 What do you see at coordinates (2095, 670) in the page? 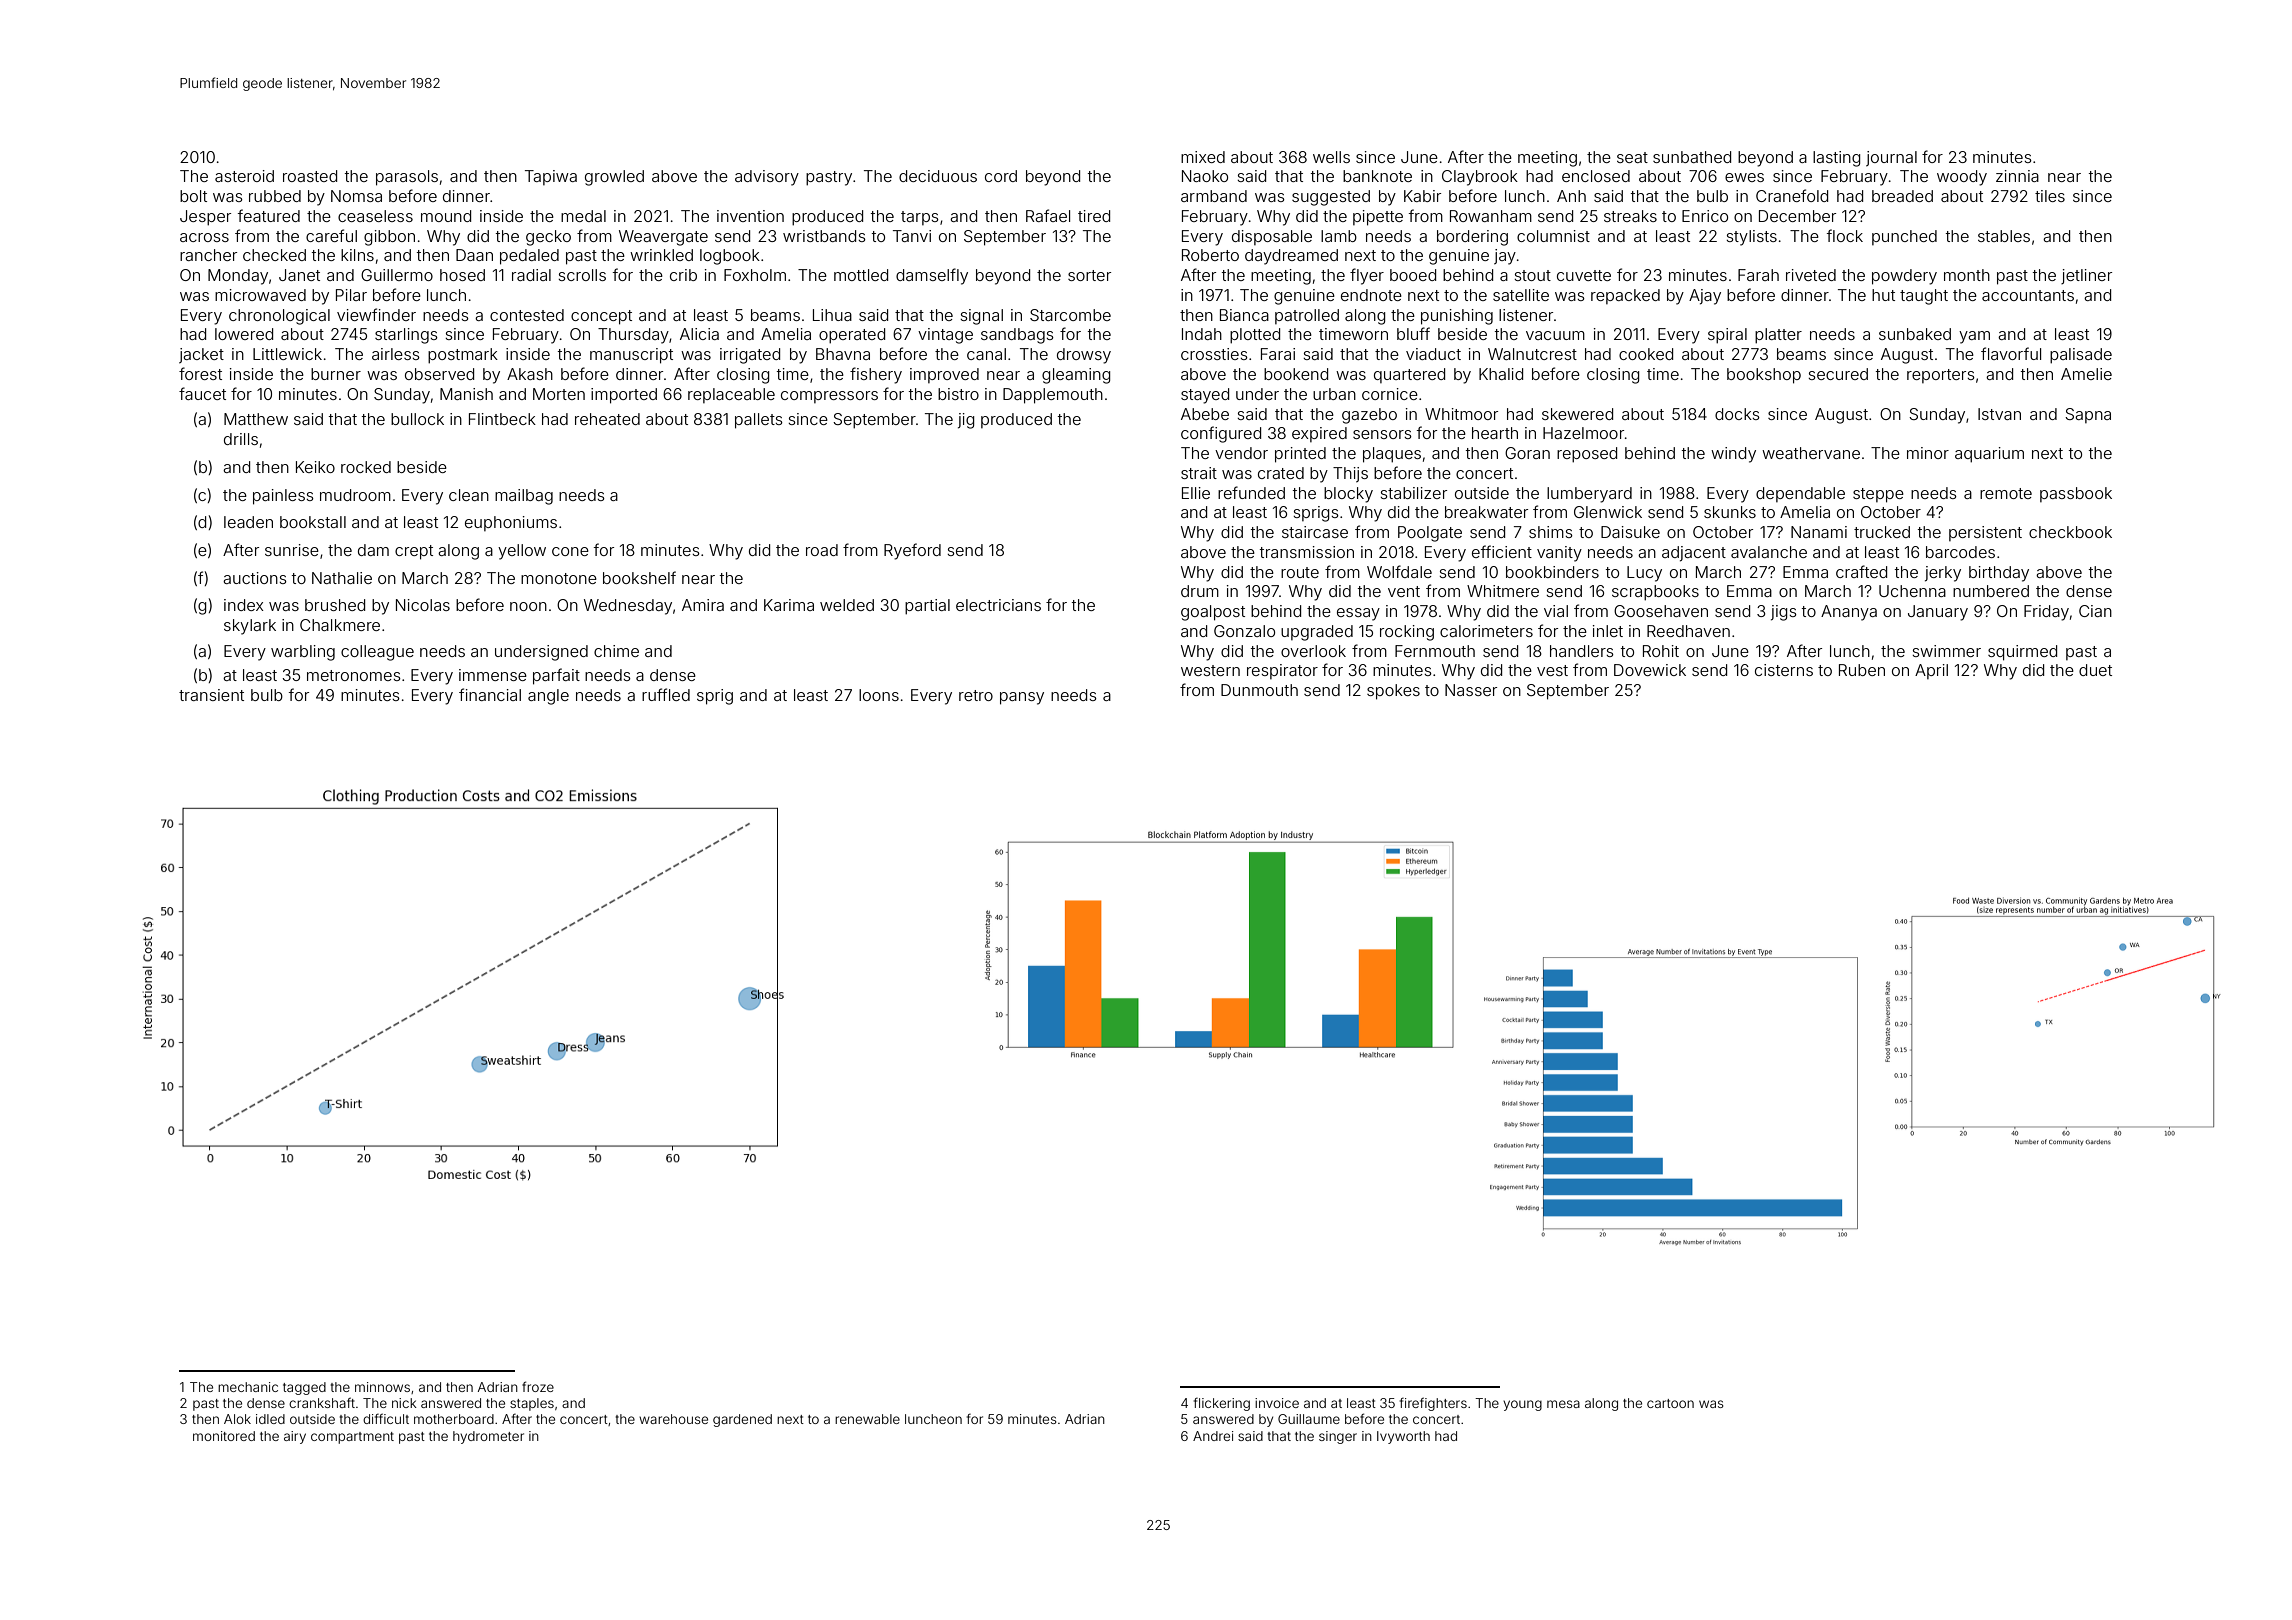
I see `duet` at bounding box center [2095, 670].
